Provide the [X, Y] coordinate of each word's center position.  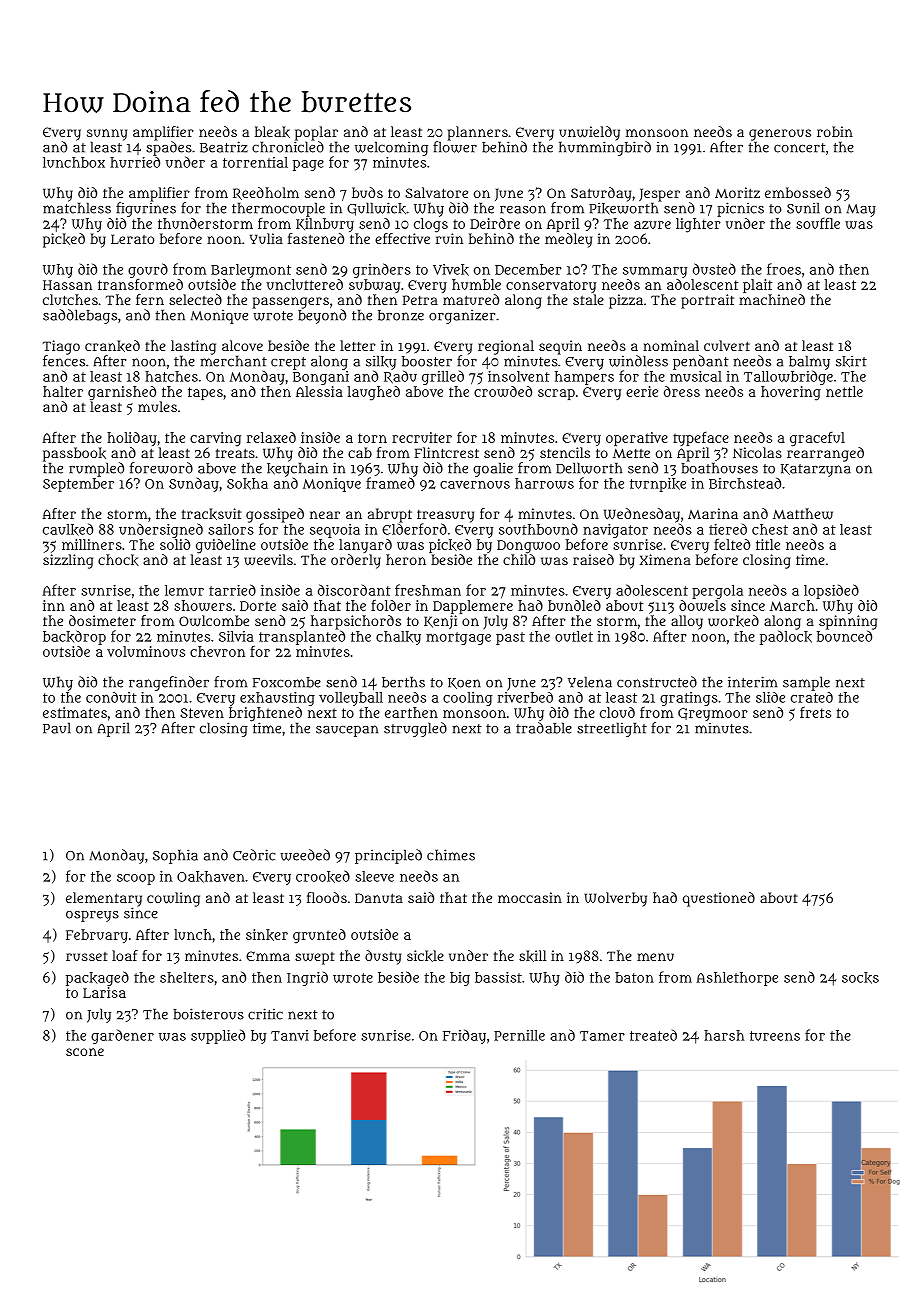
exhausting [277, 699]
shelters [187, 977]
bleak [272, 132]
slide [770, 697]
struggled [415, 729]
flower [455, 147]
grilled [443, 378]
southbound [538, 529]
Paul [57, 728]
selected [195, 299]
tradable [544, 728]
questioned [719, 899]
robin [835, 131]
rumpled [96, 469]
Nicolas [757, 452]
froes [784, 269]
